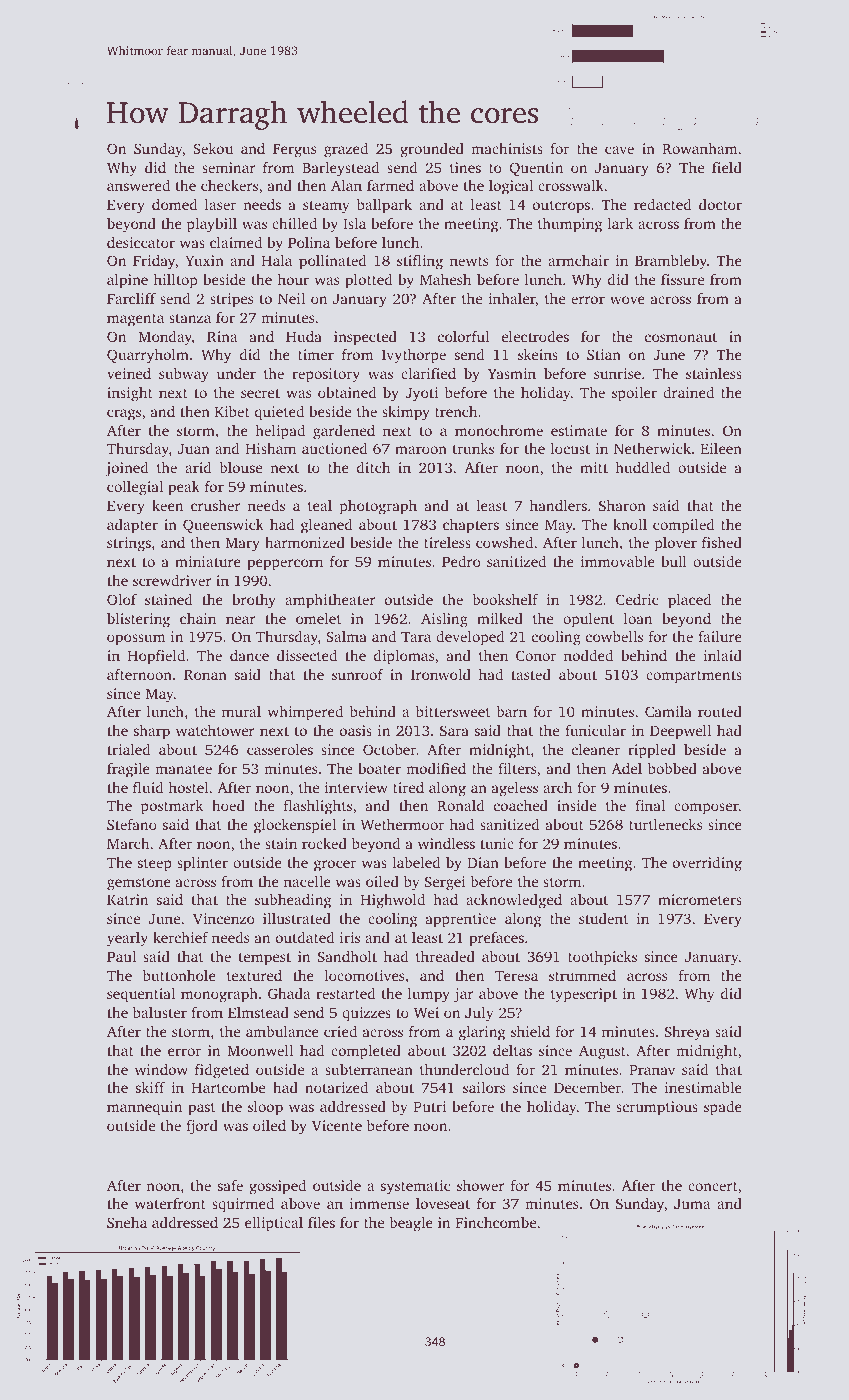 The width and height of the screenshot is (849, 1400). Describe the element at coordinates (511, 187) in the screenshot. I see `logical` at that location.
